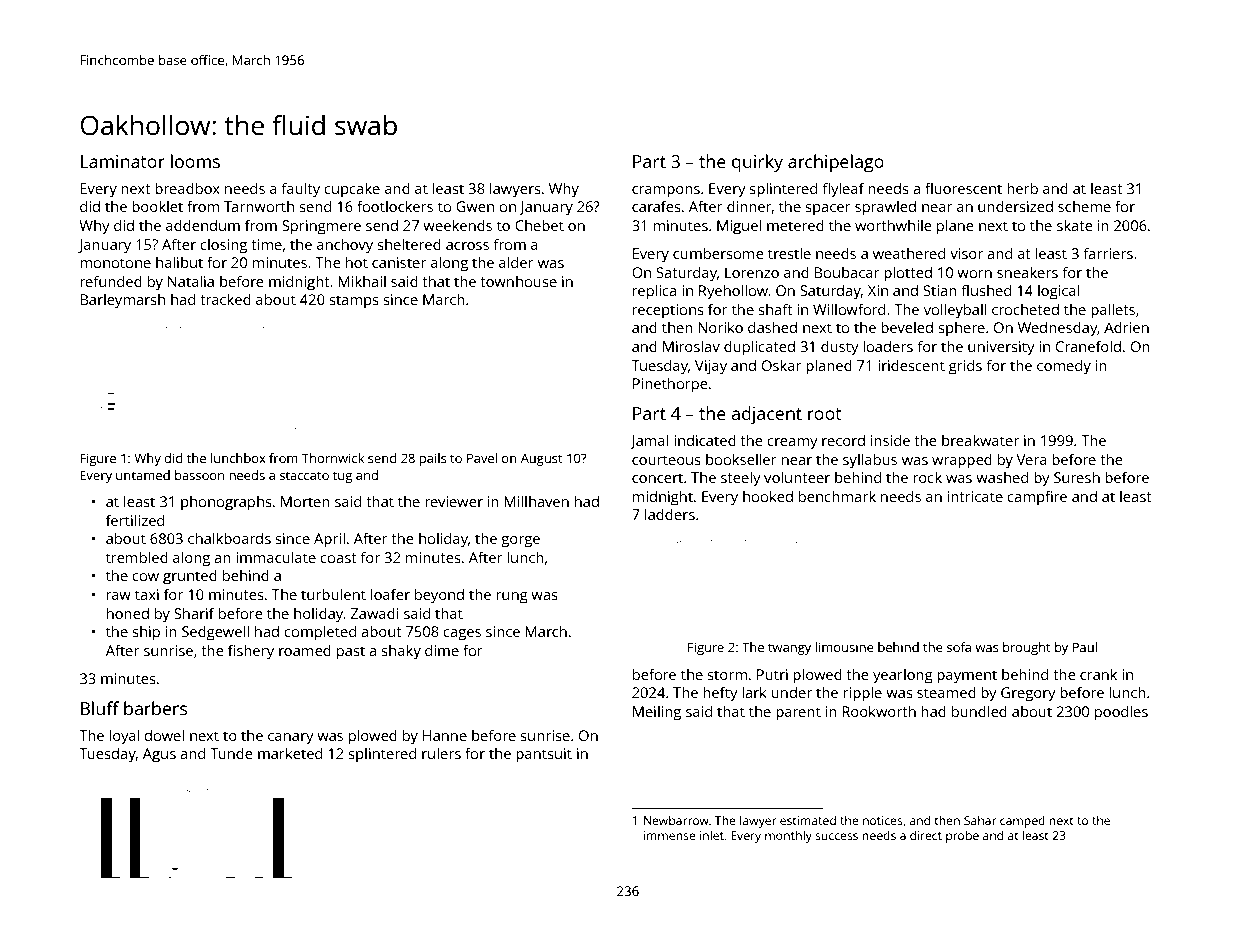 The width and height of the image is (1233, 952). I want to click on Agus, so click(159, 755).
